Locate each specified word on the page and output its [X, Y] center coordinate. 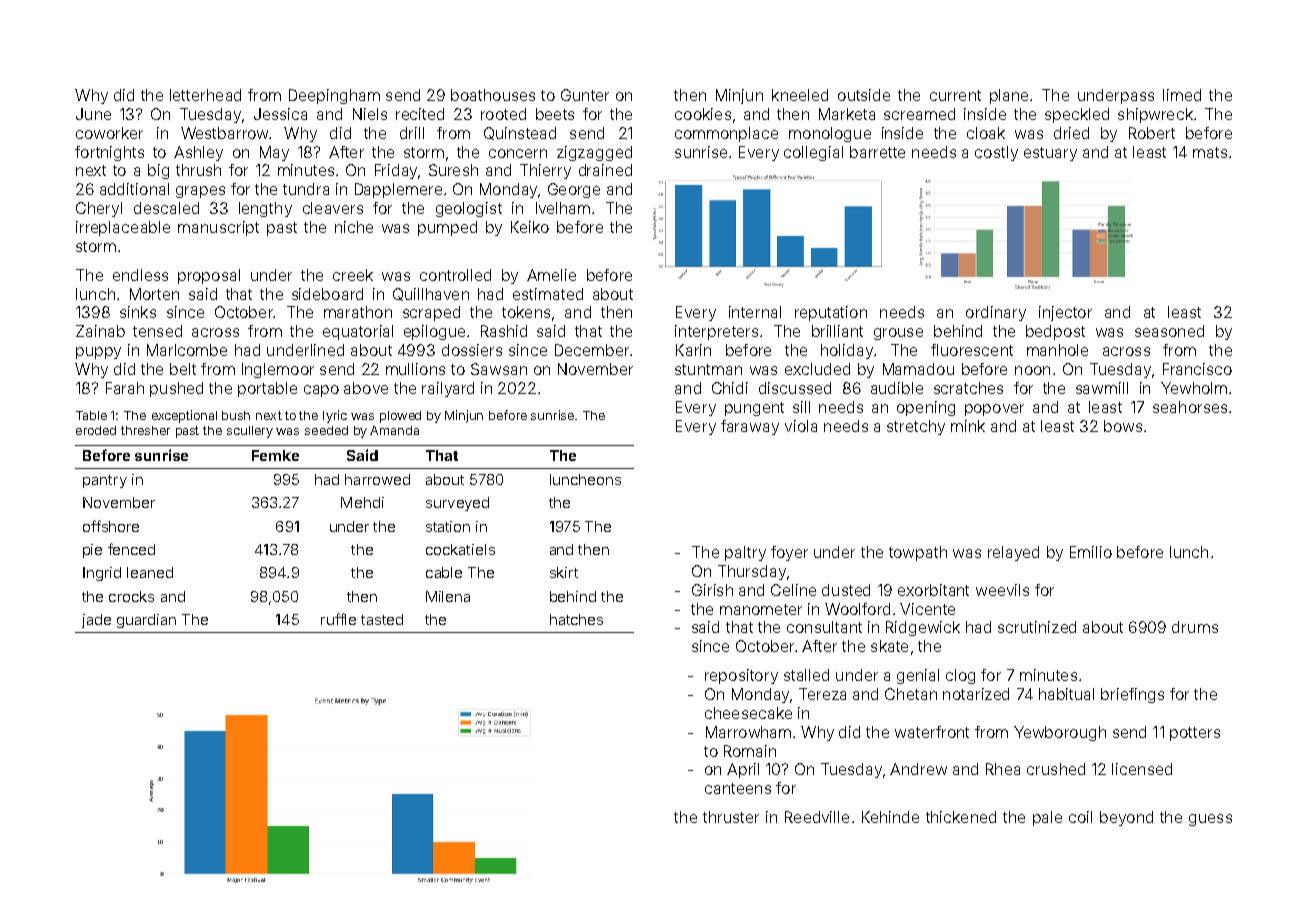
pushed [176, 389]
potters [1195, 734]
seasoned [1169, 331]
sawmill [1102, 388]
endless [140, 275]
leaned [150, 572]
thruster [731, 817]
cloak [986, 133]
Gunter [585, 95]
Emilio [1091, 552]
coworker [109, 133]
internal [755, 312]
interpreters [716, 332]
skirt [564, 572]
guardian [146, 621]
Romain [750, 751]
